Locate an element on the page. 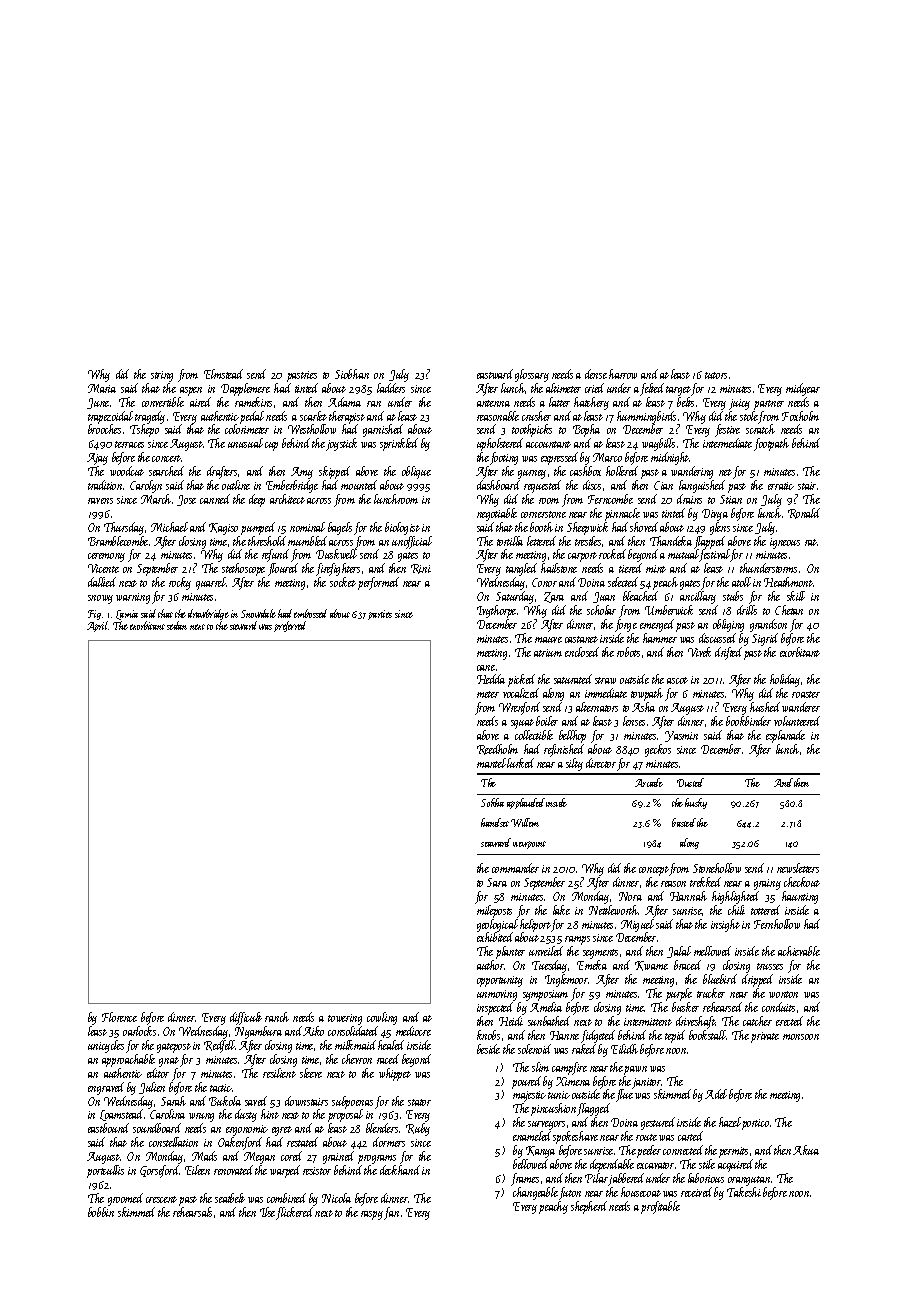 The height and width of the document is (1316, 908). unofficial is located at coordinates (412, 542).
